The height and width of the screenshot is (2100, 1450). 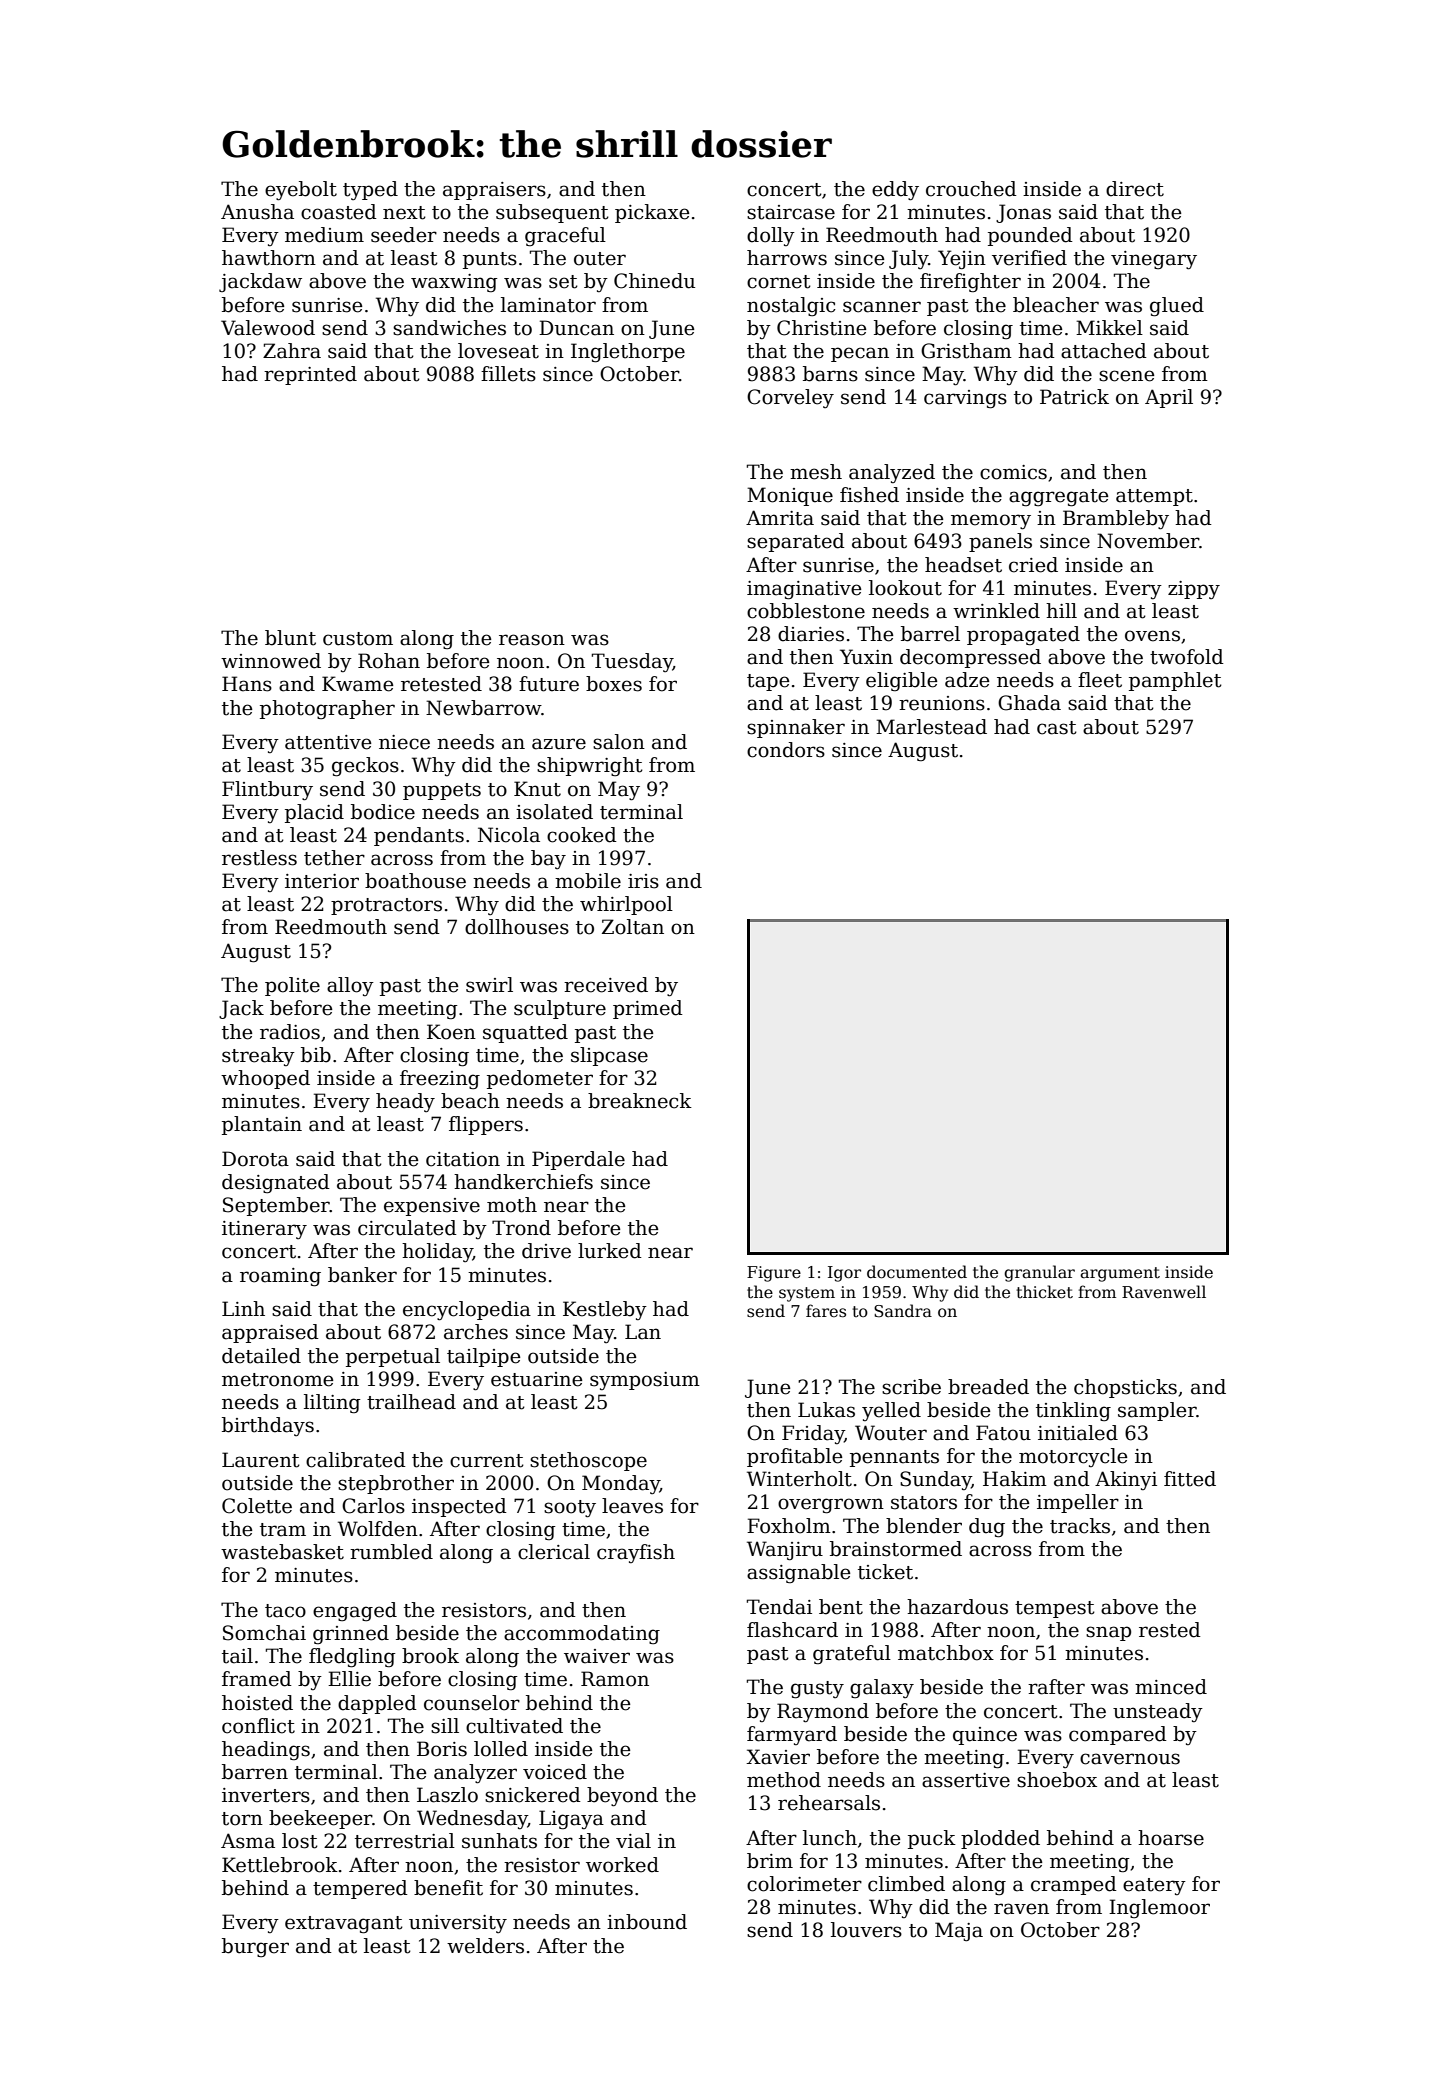 I want to click on restless, so click(x=259, y=858).
